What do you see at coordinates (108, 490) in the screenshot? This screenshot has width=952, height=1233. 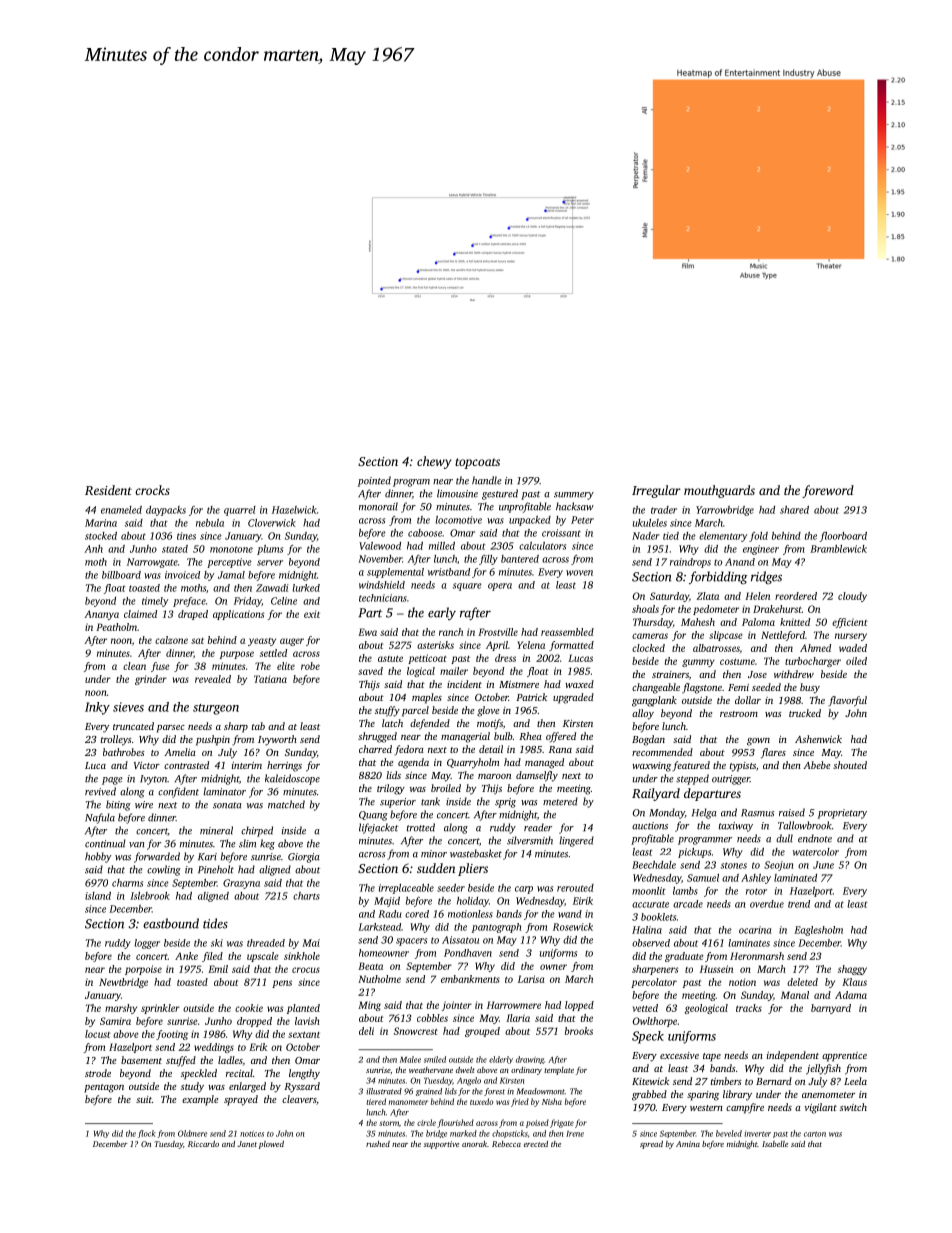 I see `Resident` at bounding box center [108, 490].
